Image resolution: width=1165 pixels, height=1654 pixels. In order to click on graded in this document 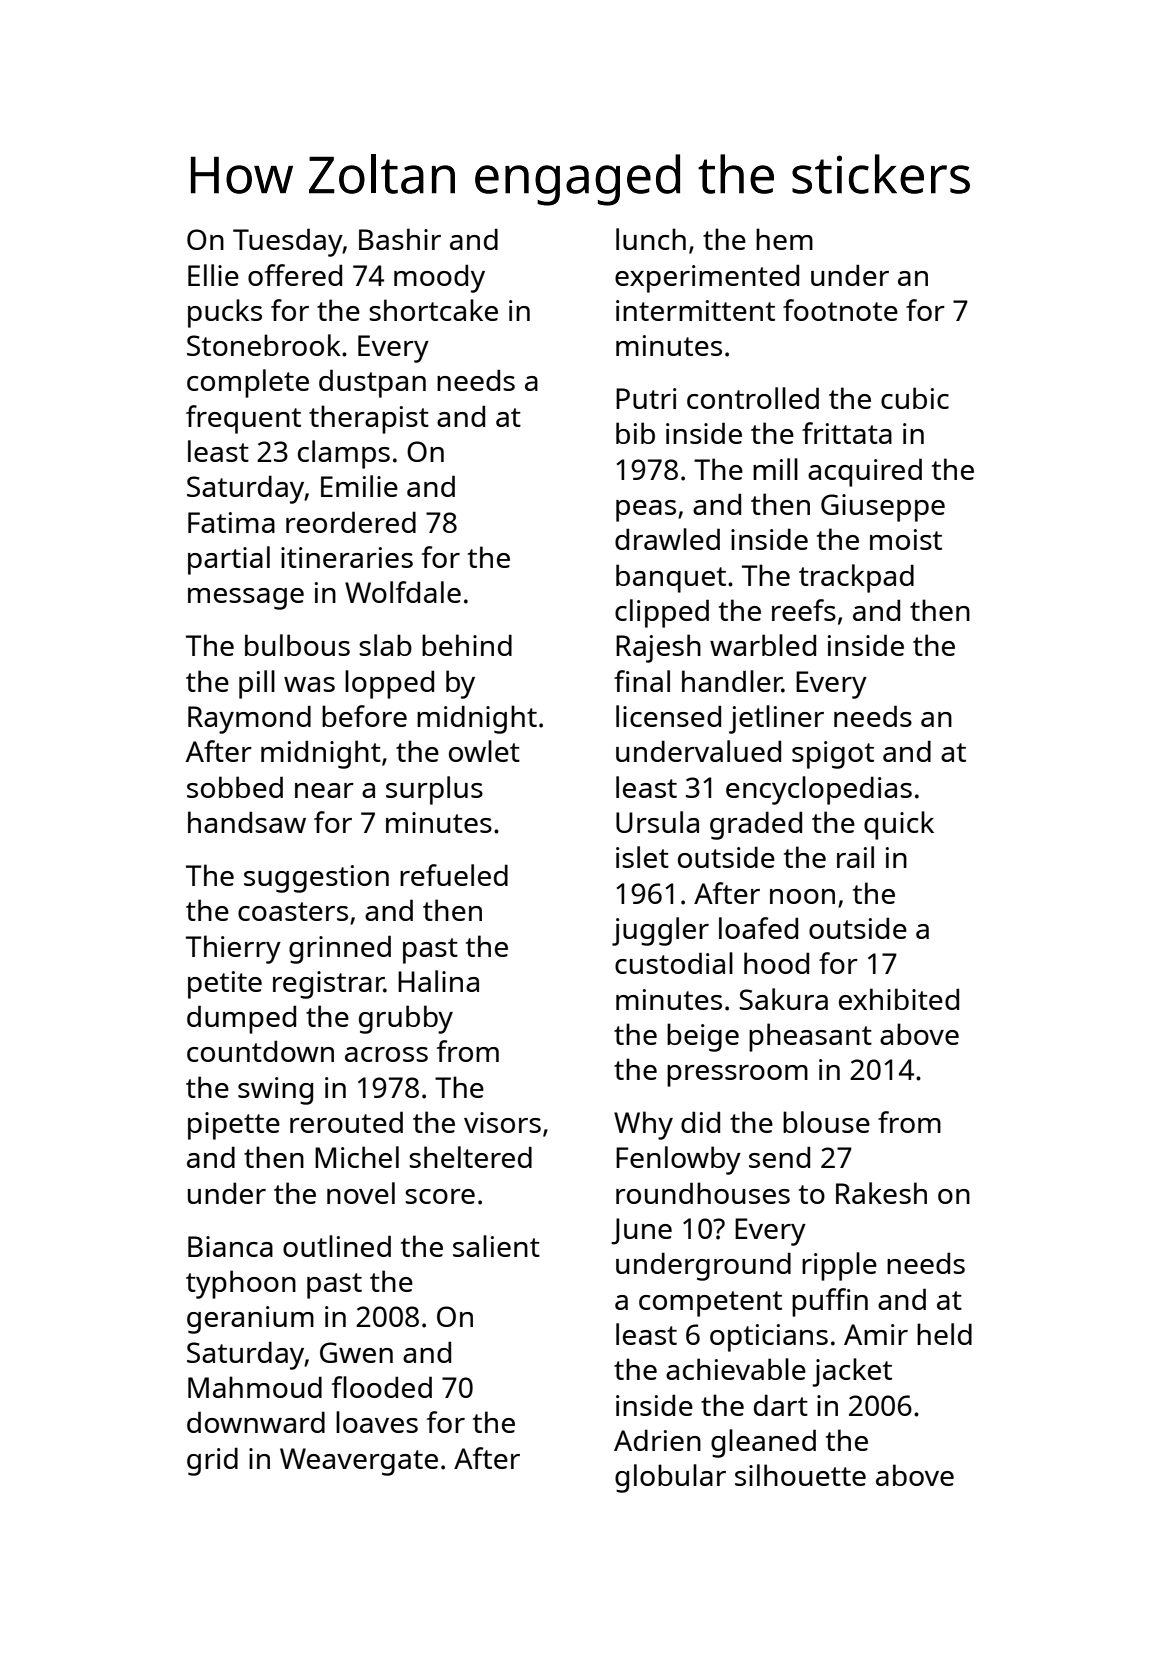, I will do `click(756, 825)`.
